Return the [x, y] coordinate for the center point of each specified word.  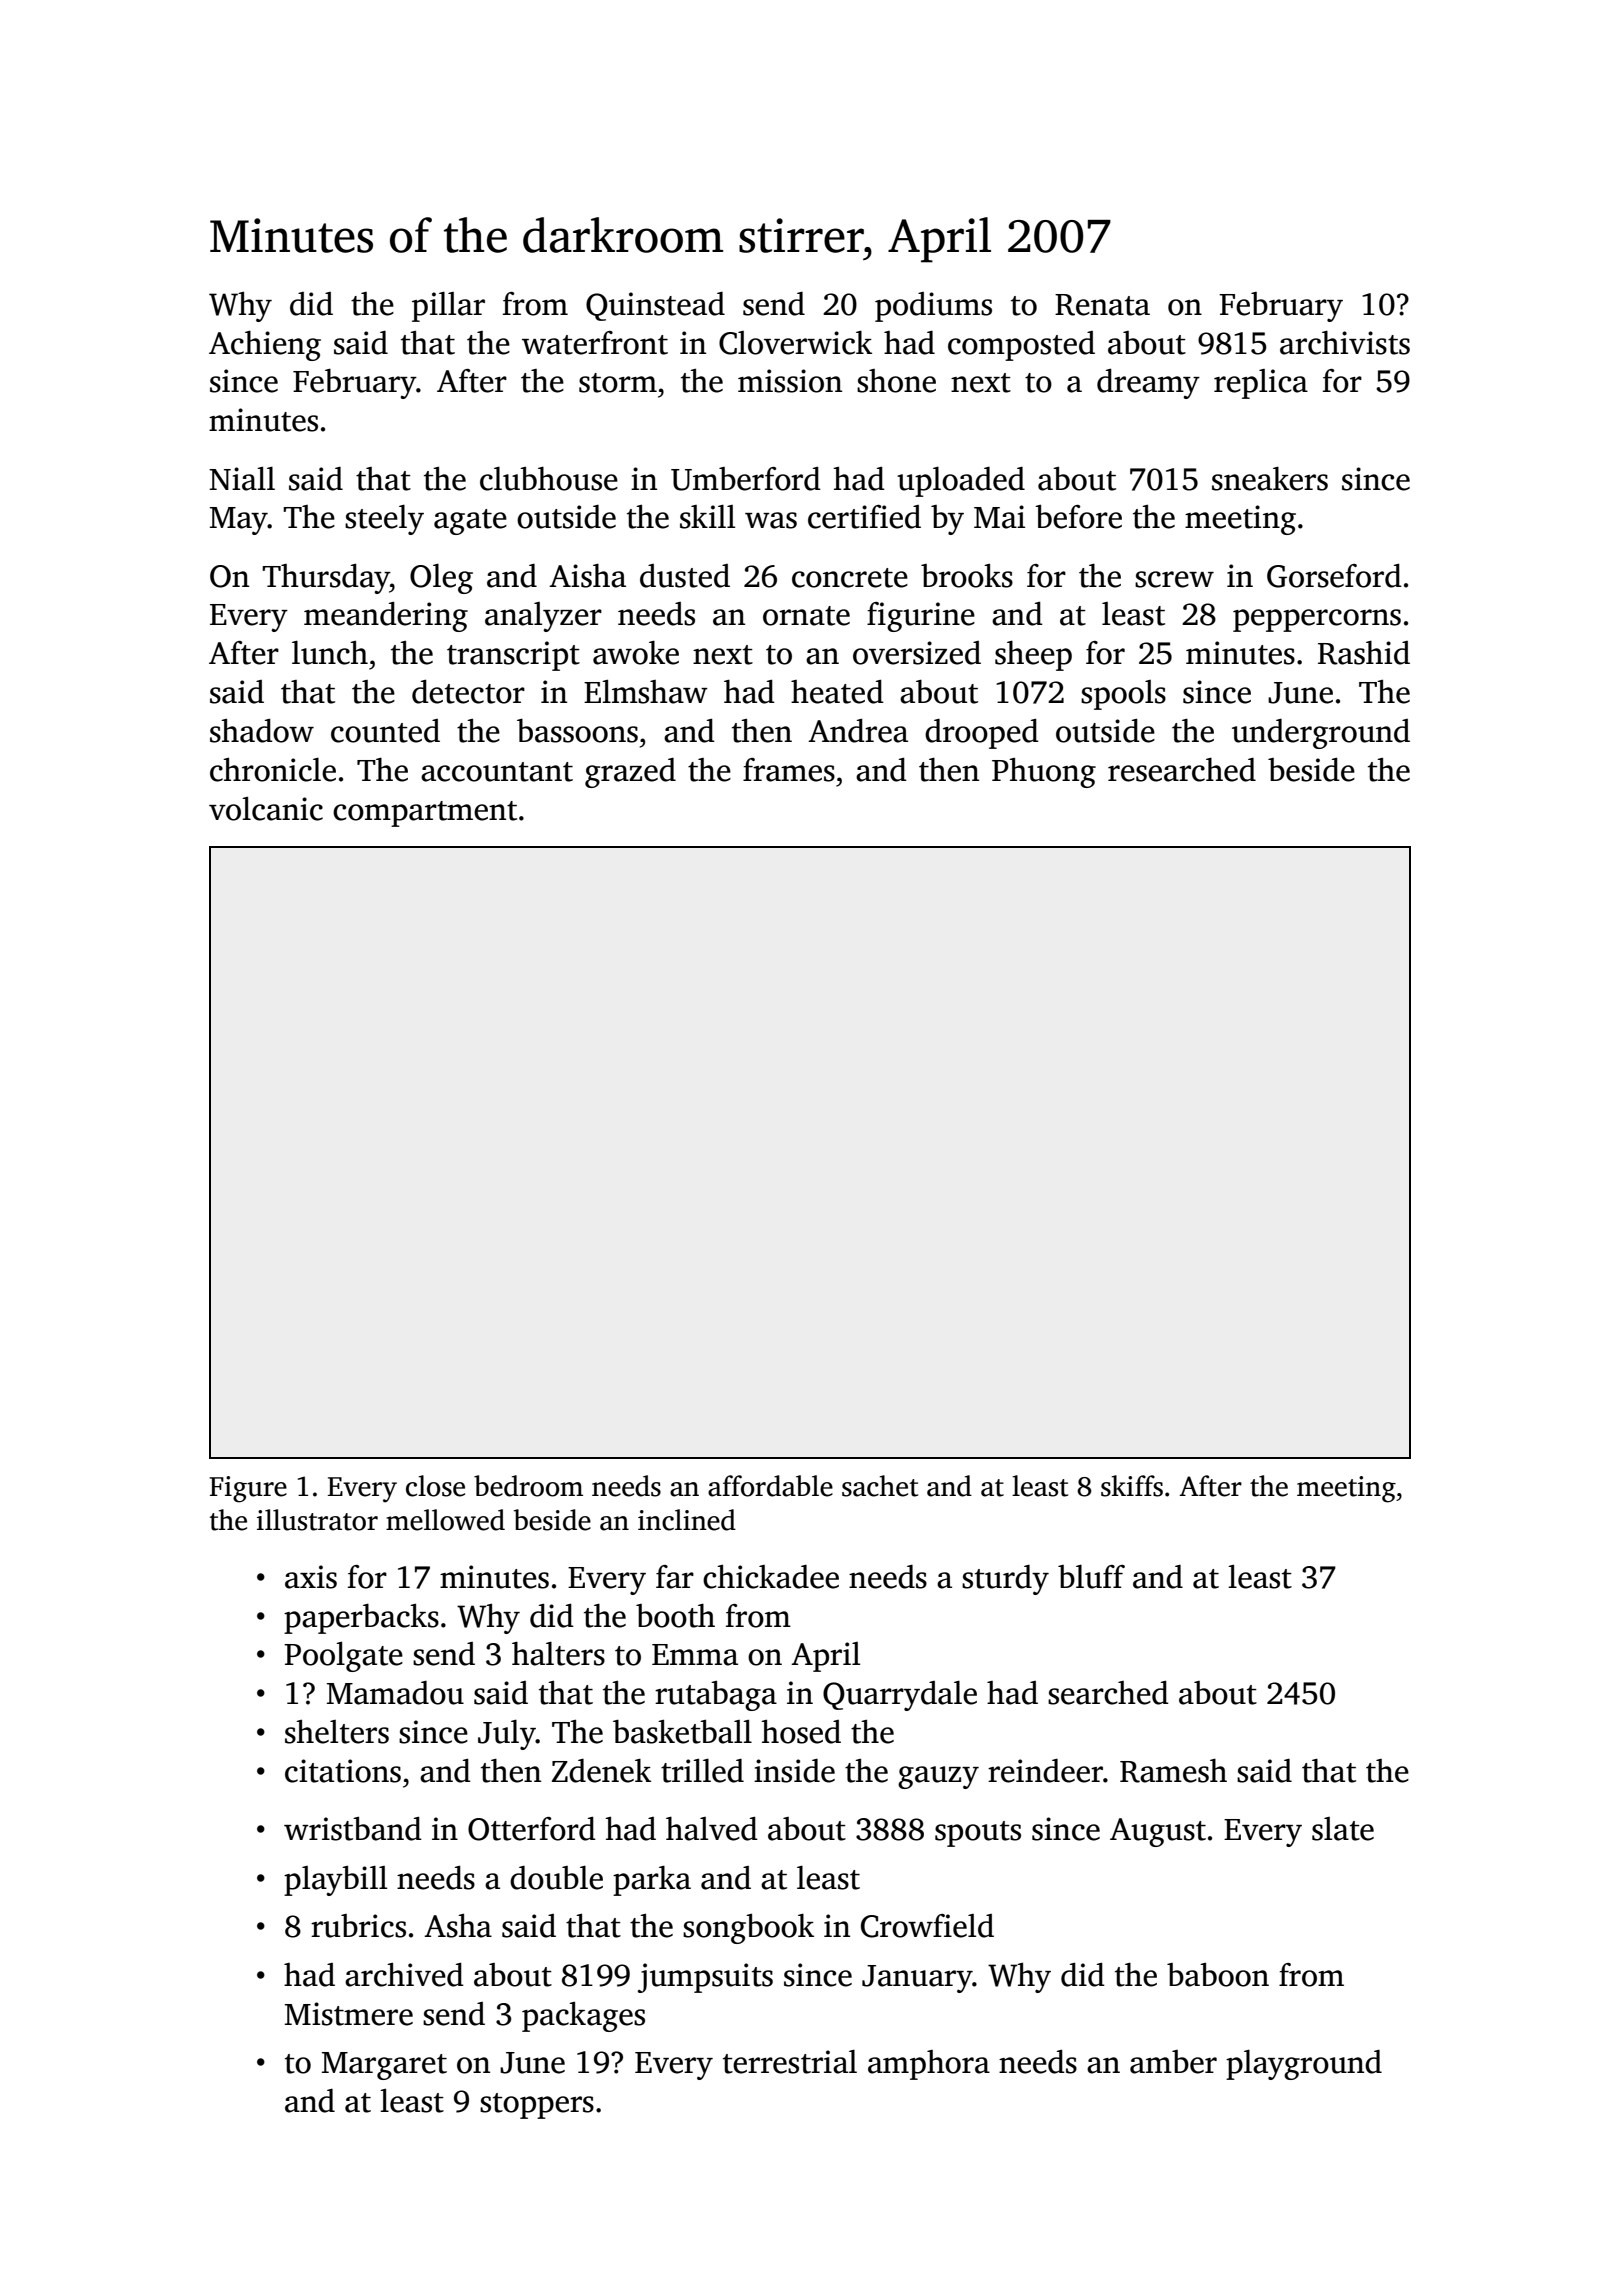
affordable [770, 1486]
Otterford [532, 1829]
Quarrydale [900, 1696]
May [239, 521]
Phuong [1044, 773]
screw [1174, 579]
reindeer [1045, 1771]
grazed [630, 773]
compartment [425, 814]
